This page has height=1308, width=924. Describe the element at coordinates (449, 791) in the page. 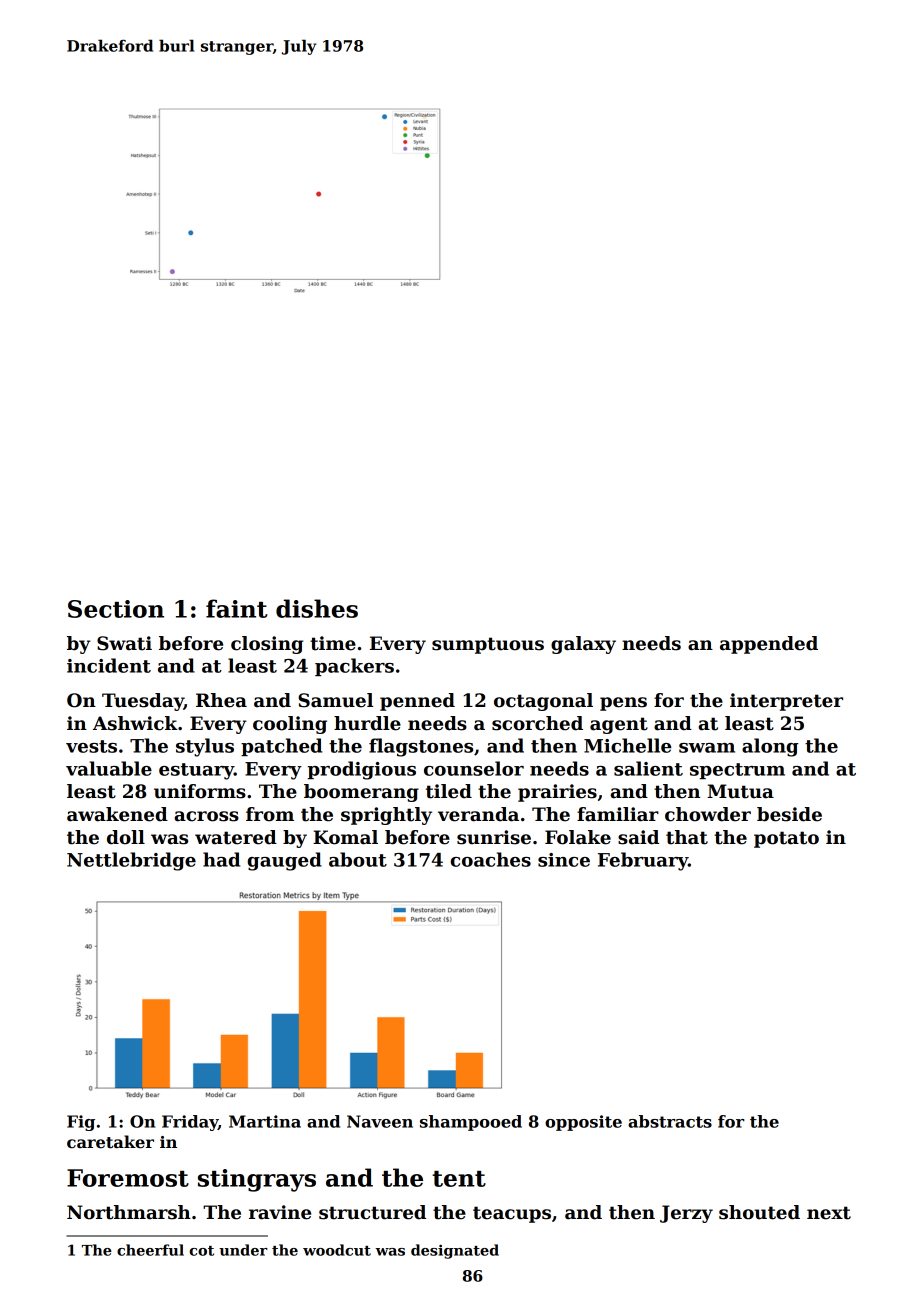

I see `tiled` at that location.
